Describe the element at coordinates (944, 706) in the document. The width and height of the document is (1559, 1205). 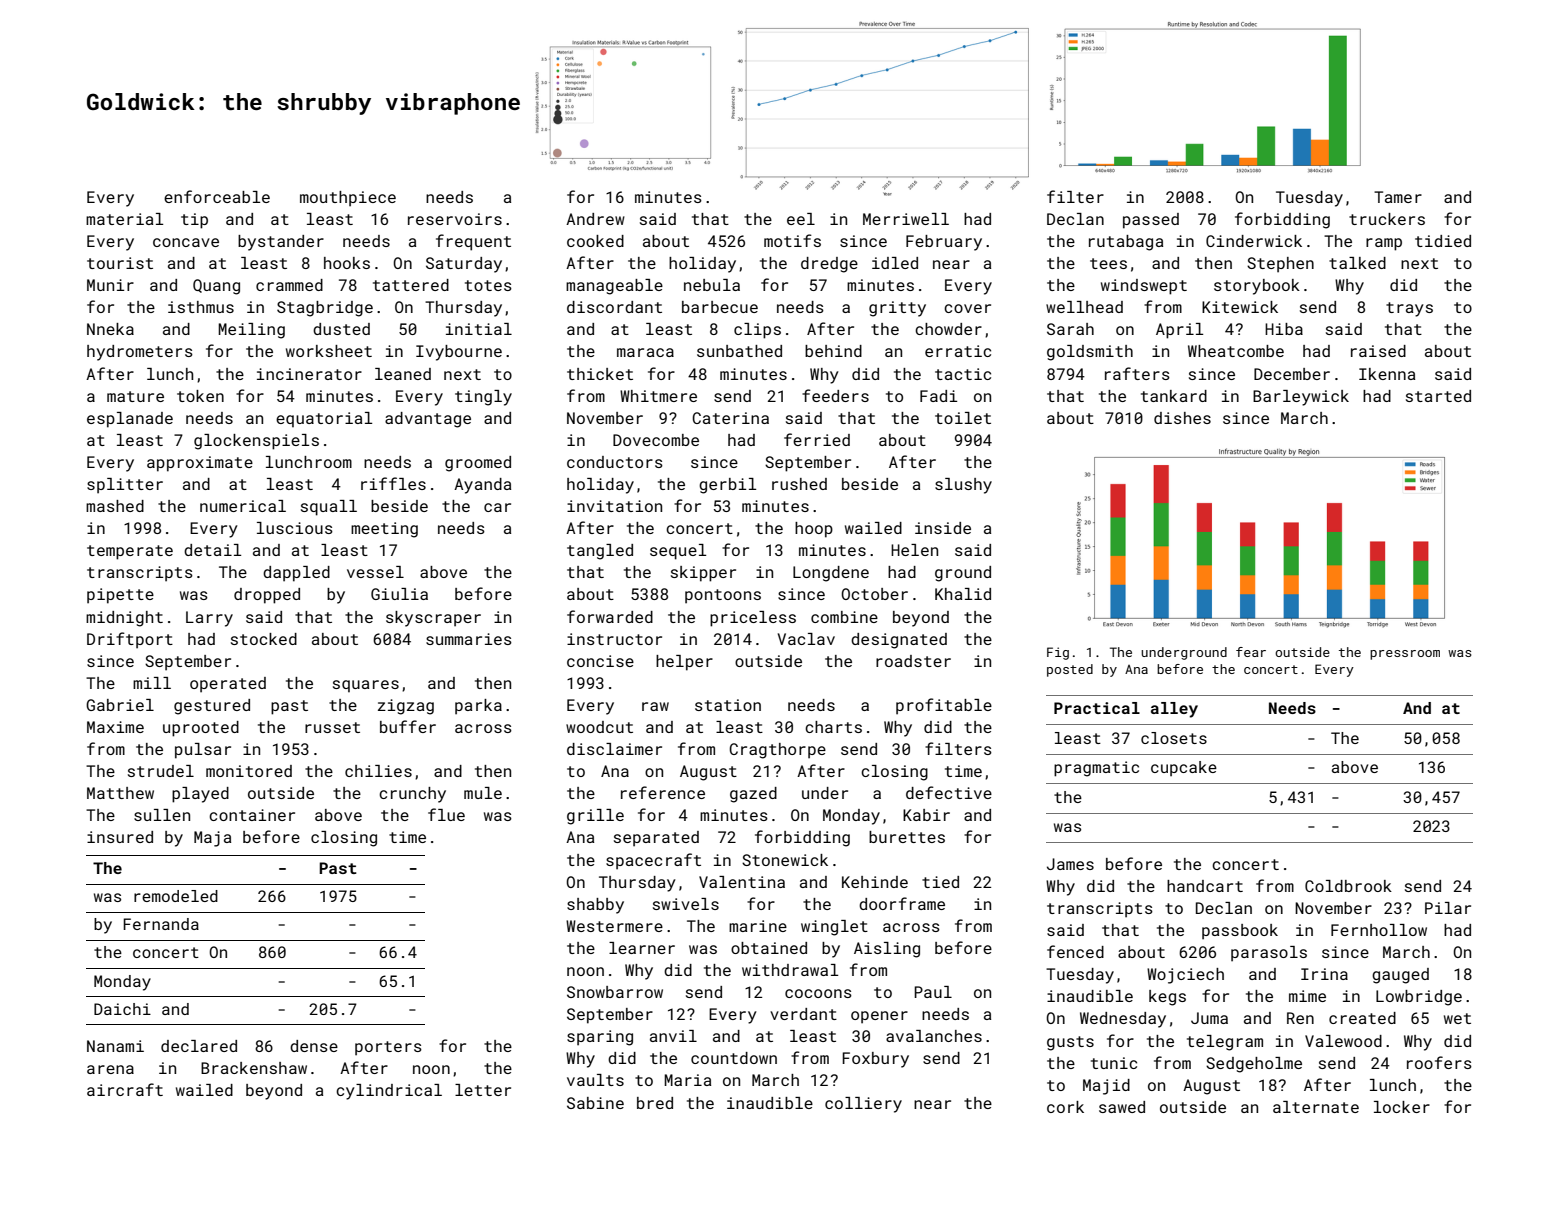
I see `profitable` at that location.
